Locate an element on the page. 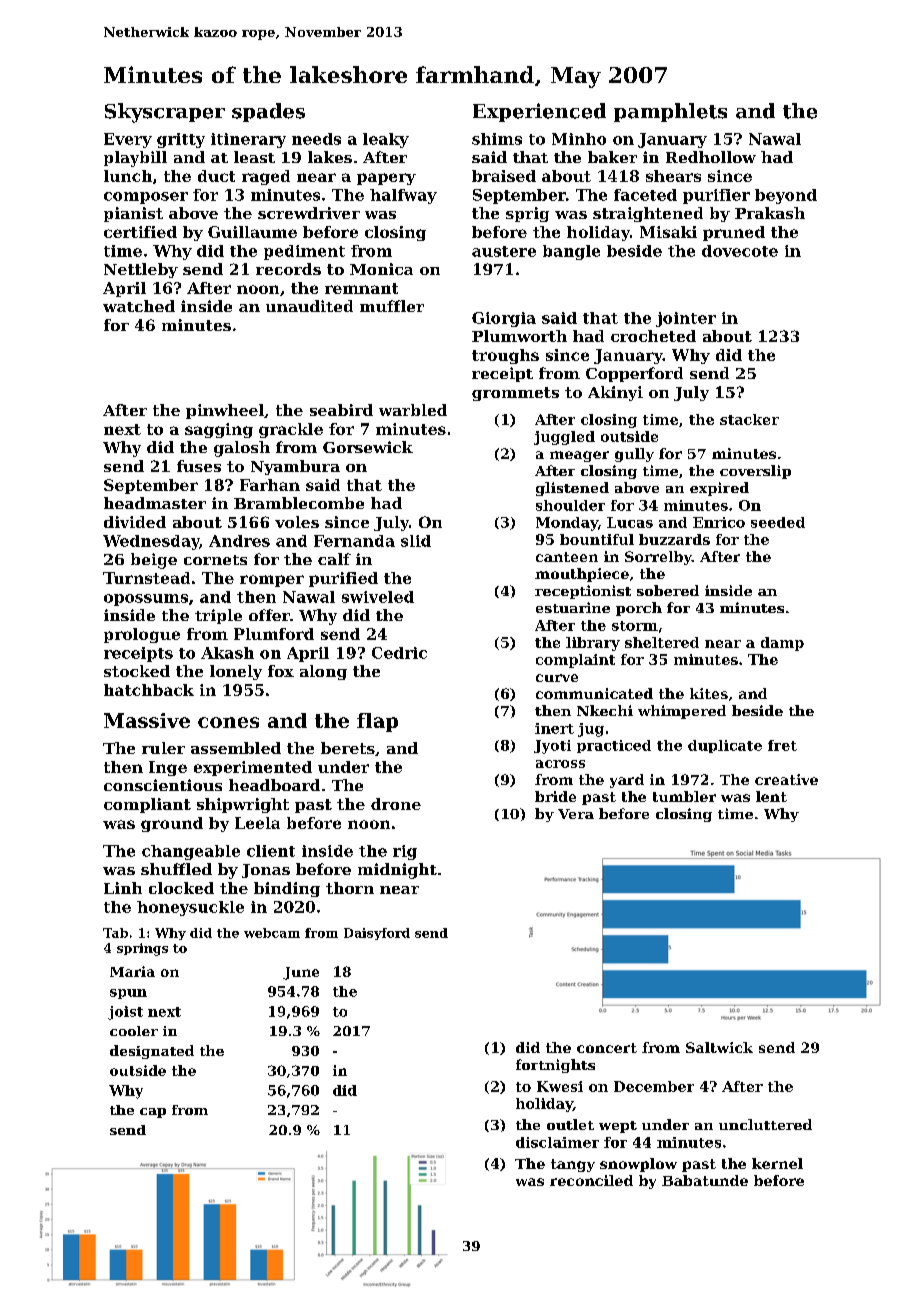 Image resolution: width=924 pixels, height=1308 pixels. designated is located at coordinates (152, 1052).
